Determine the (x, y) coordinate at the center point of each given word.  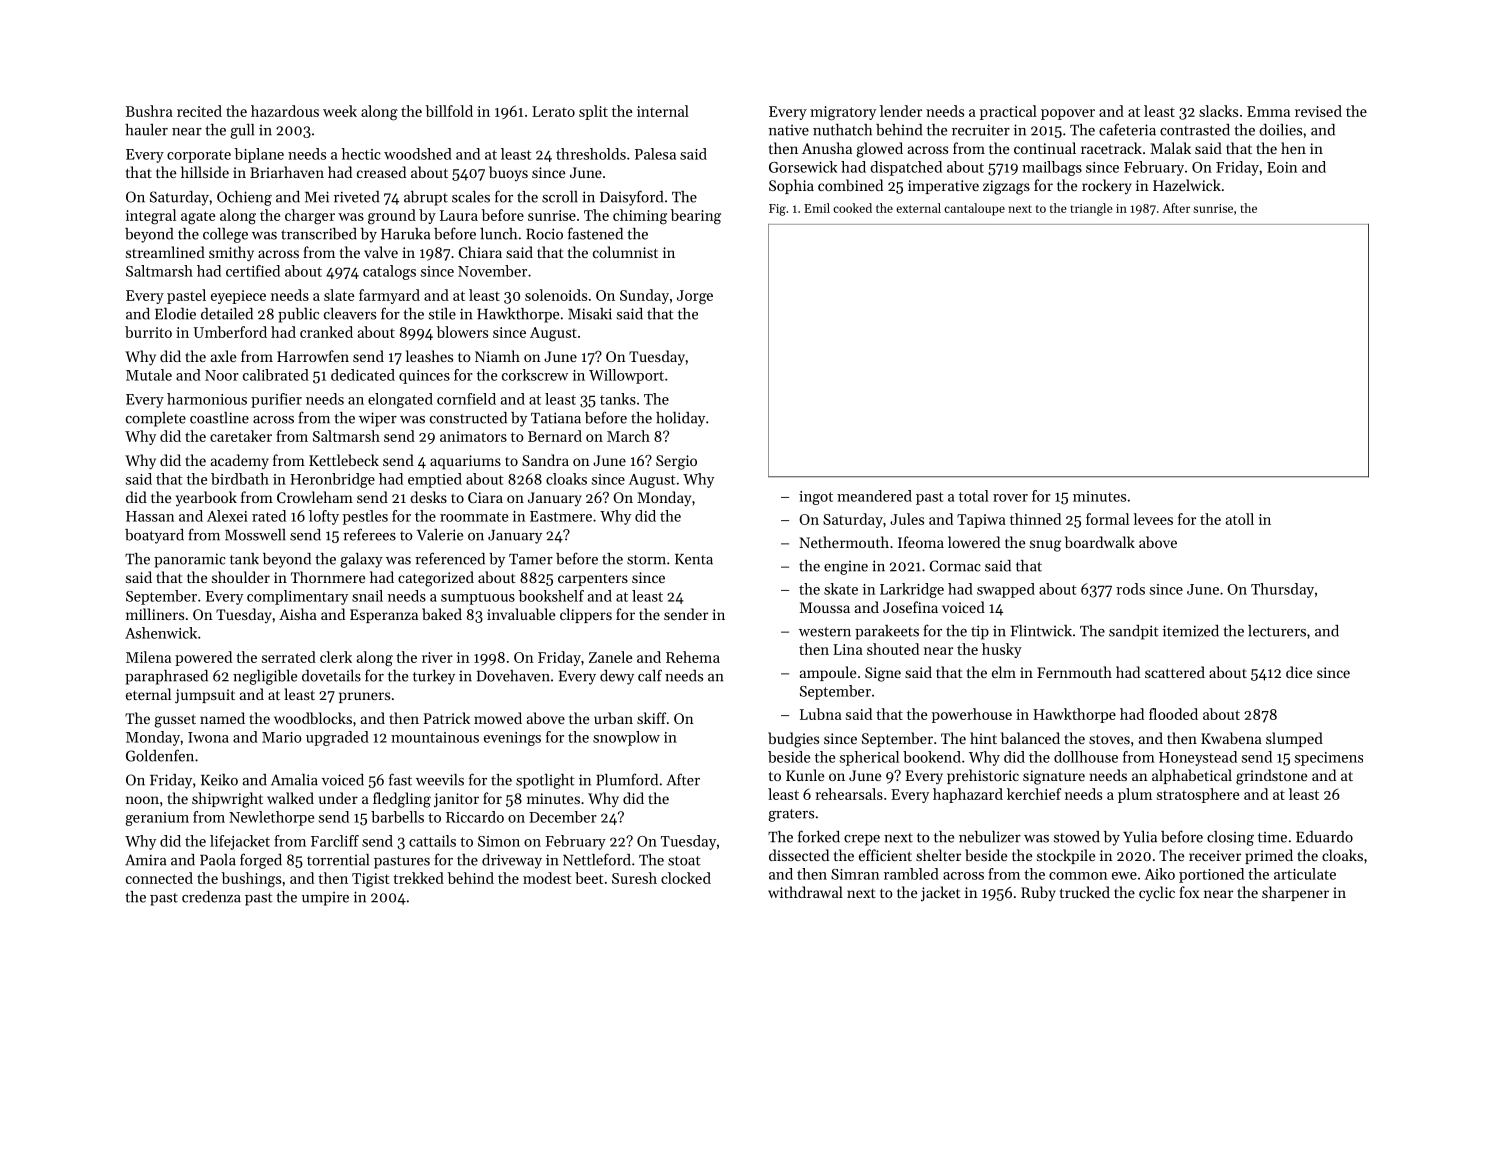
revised (1318, 111)
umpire (325, 899)
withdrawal (805, 892)
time (1272, 837)
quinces (424, 377)
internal (663, 111)
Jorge (695, 297)
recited (199, 111)
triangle (1091, 209)
